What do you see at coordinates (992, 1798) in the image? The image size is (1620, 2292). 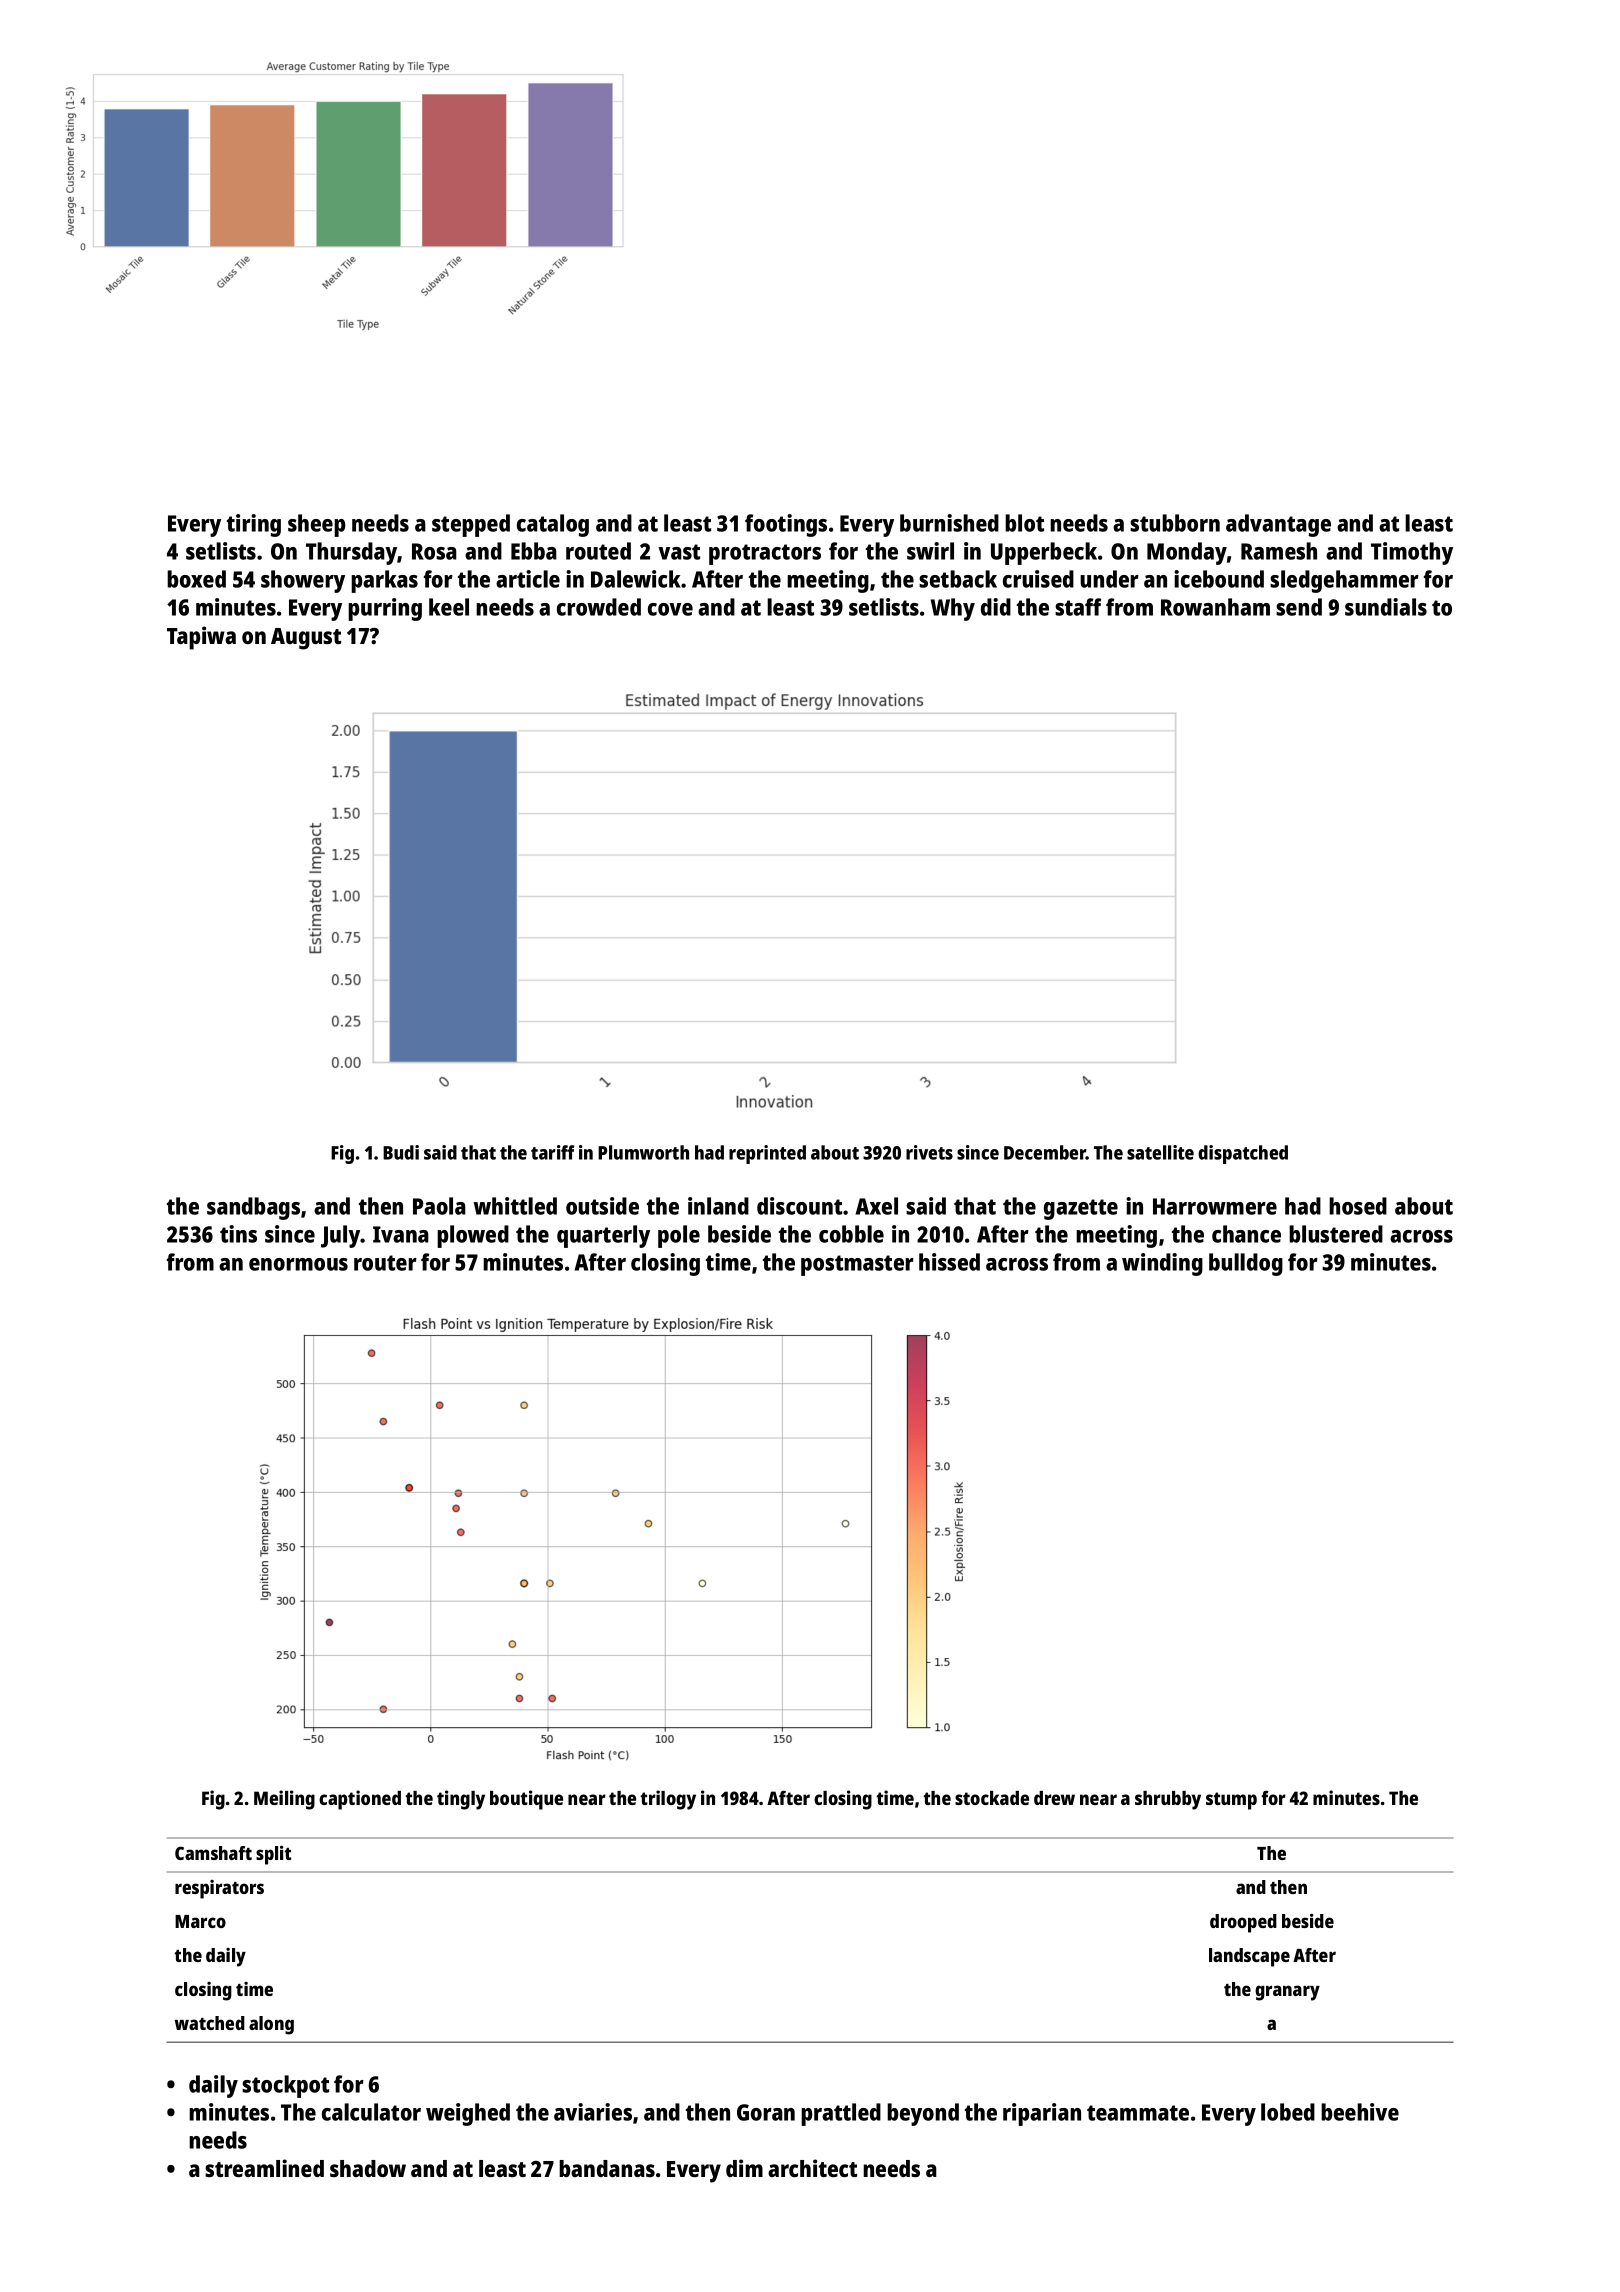 I see `stockade` at bounding box center [992, 1798].
